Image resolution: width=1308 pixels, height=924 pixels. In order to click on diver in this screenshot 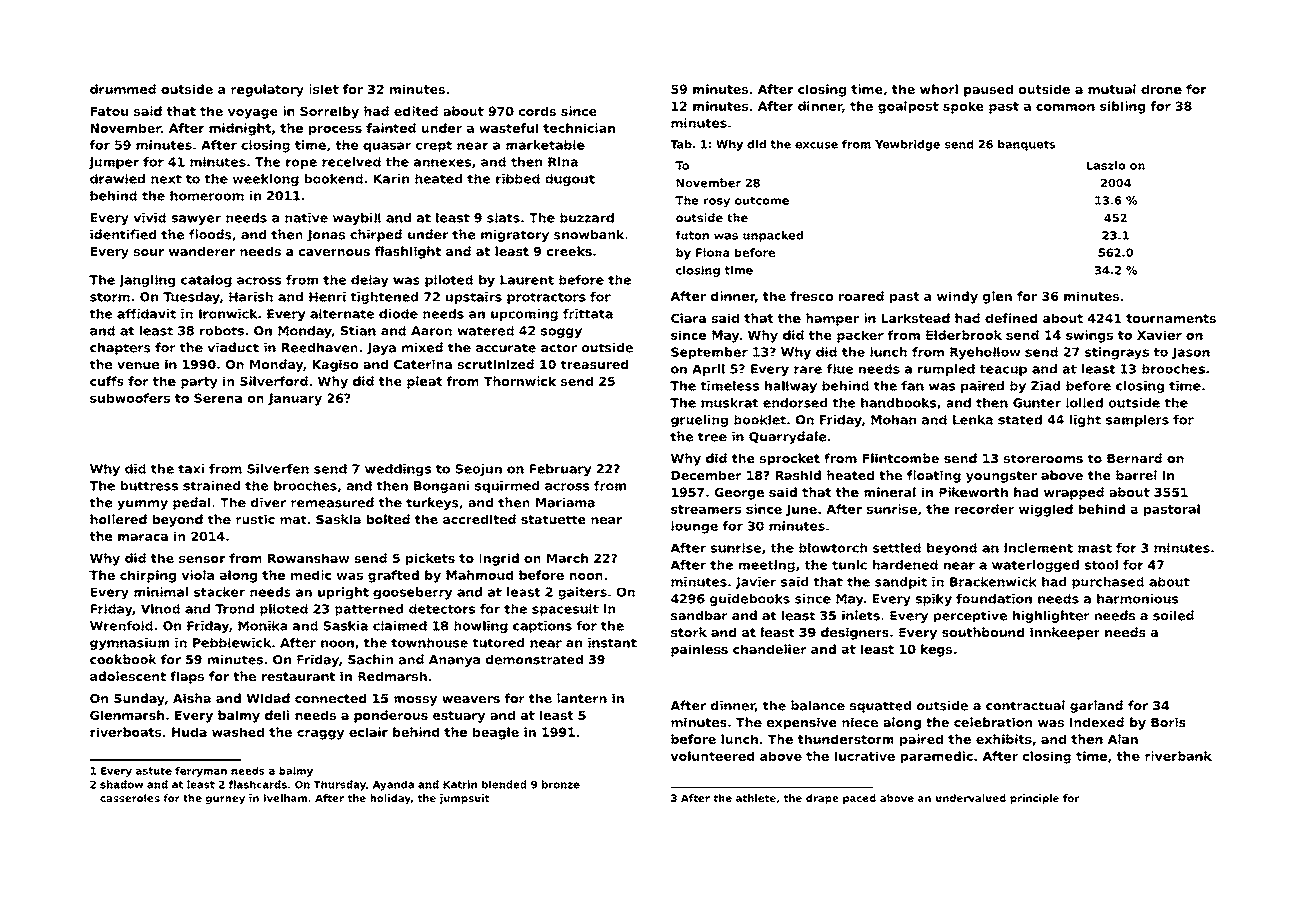, I will do `click(268, 502)`.
